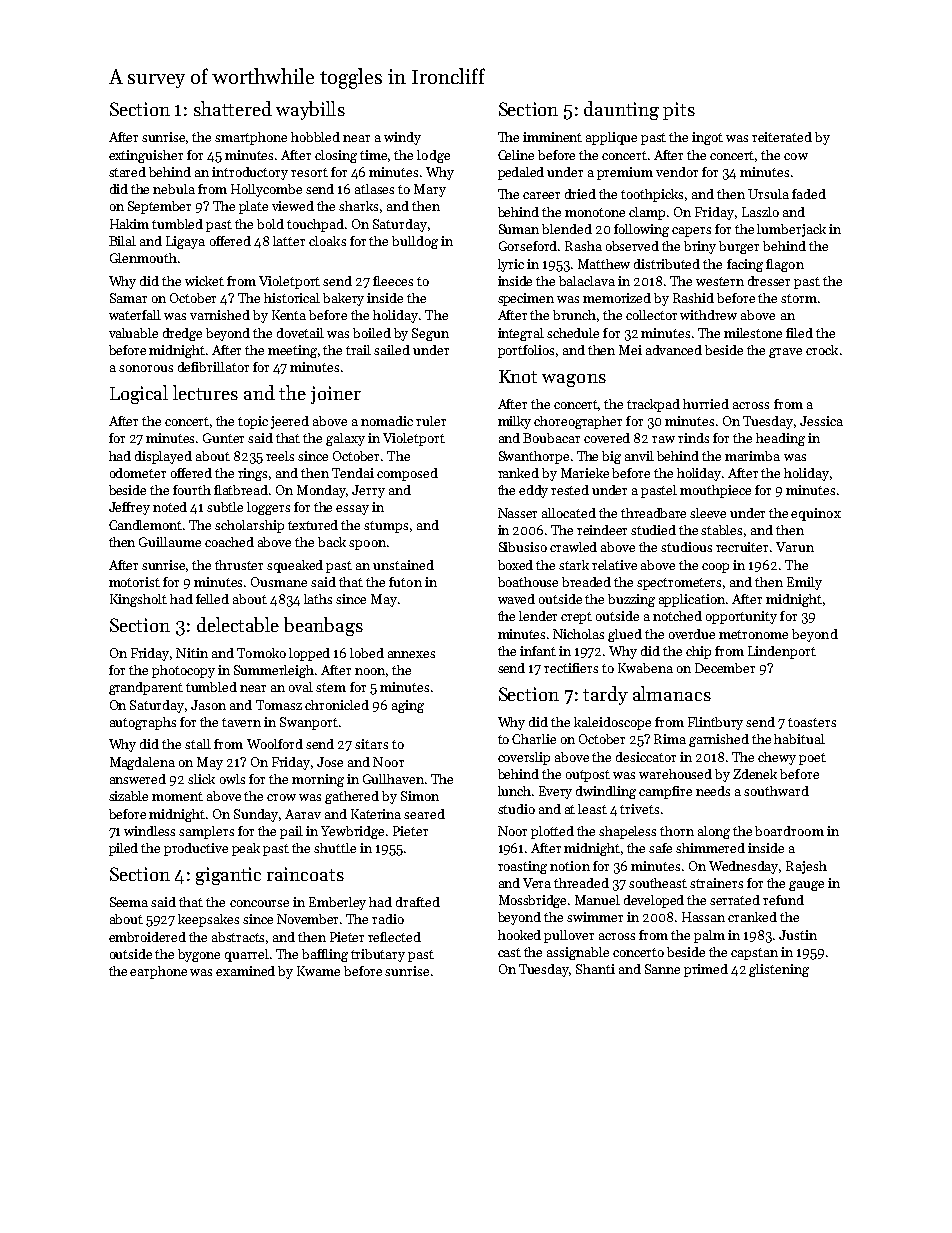  I want to click on pits, so click(679, 111).
